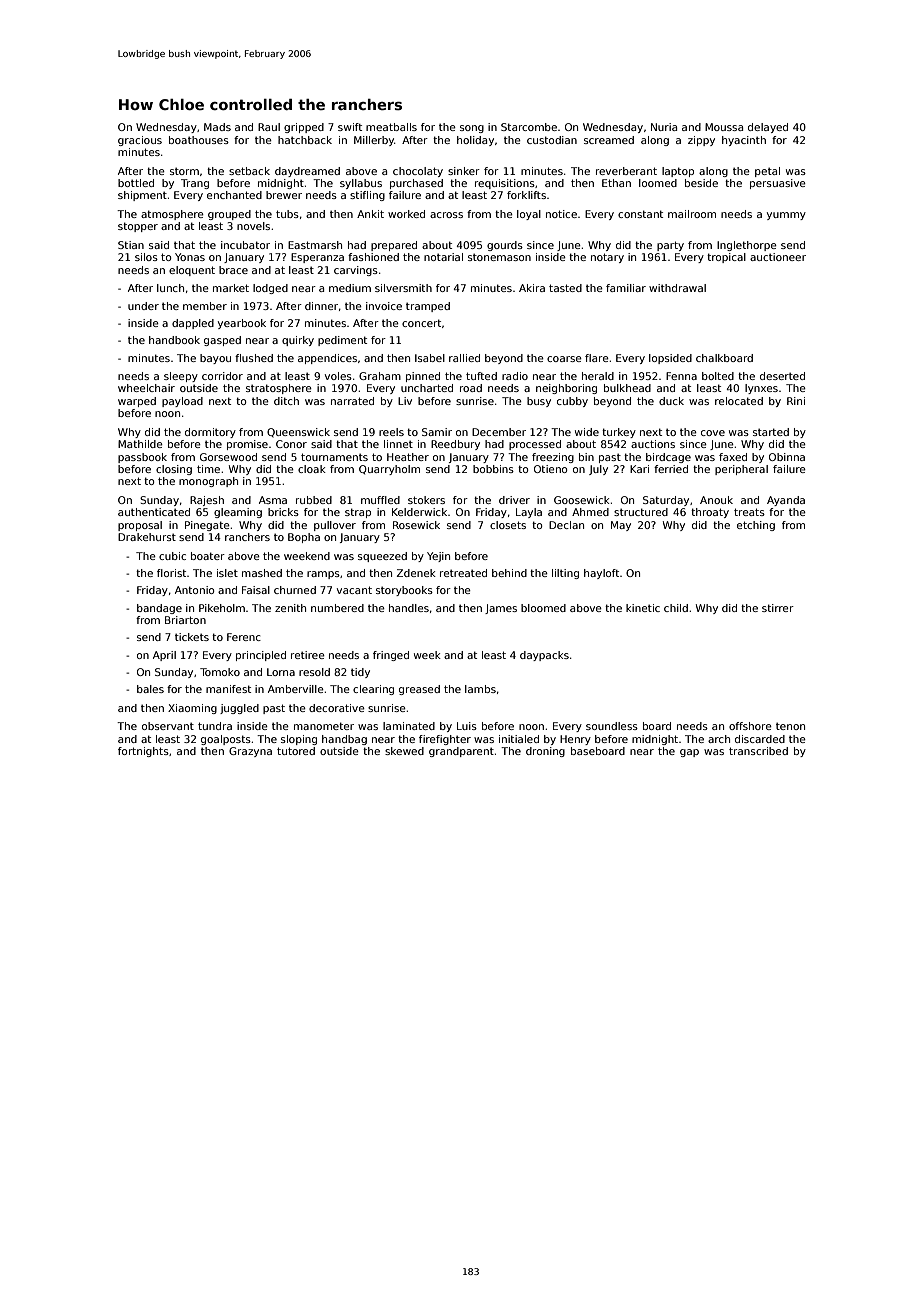 The image size is (924, 1308). What do you see at coordinates (391, 432) in the screenshot?
I see `reels` at bounding box center [391, 432].
